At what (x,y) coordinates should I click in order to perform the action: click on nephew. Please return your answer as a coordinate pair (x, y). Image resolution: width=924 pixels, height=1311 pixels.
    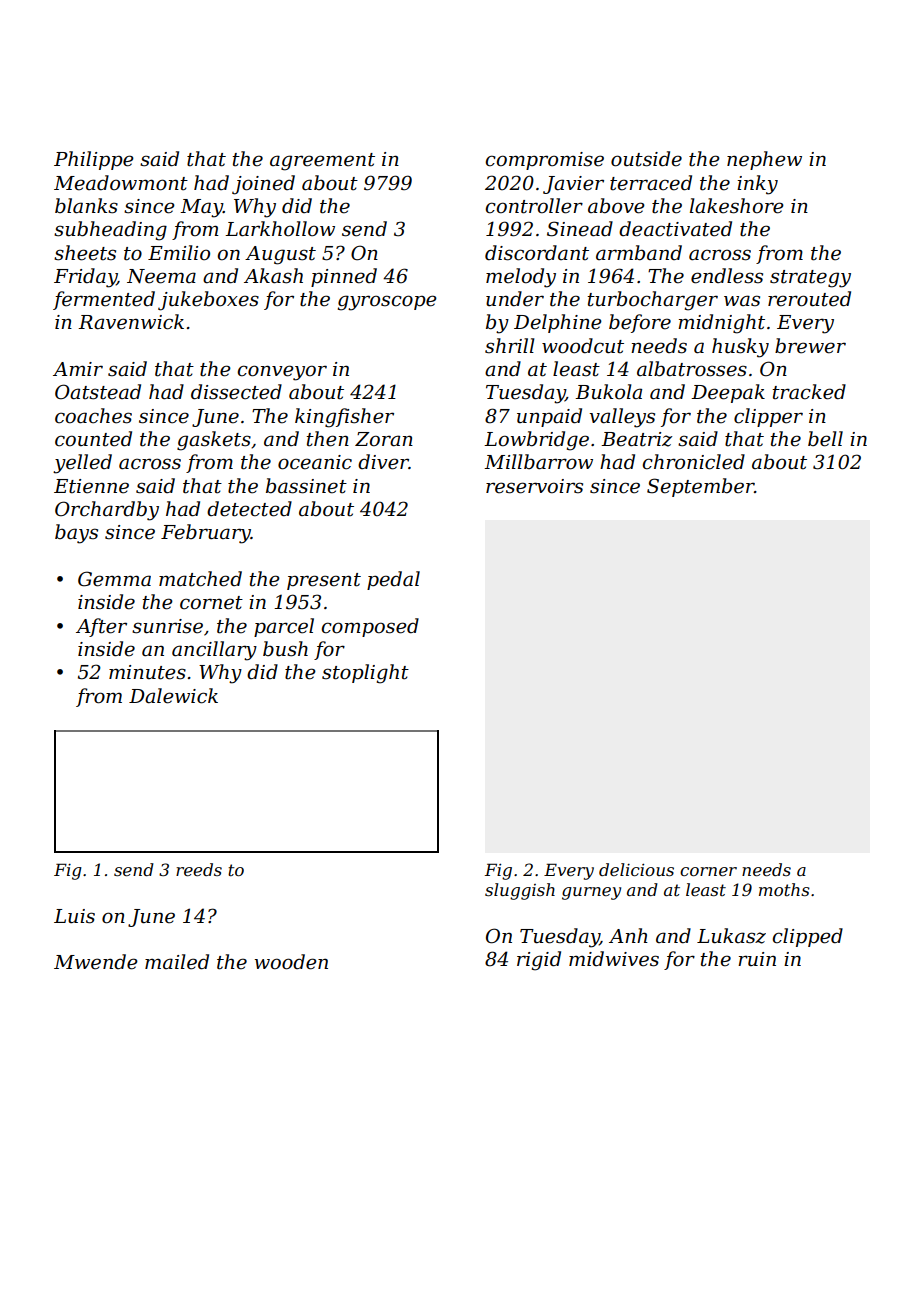
    Looking at the image, I should click on (764, 160).
